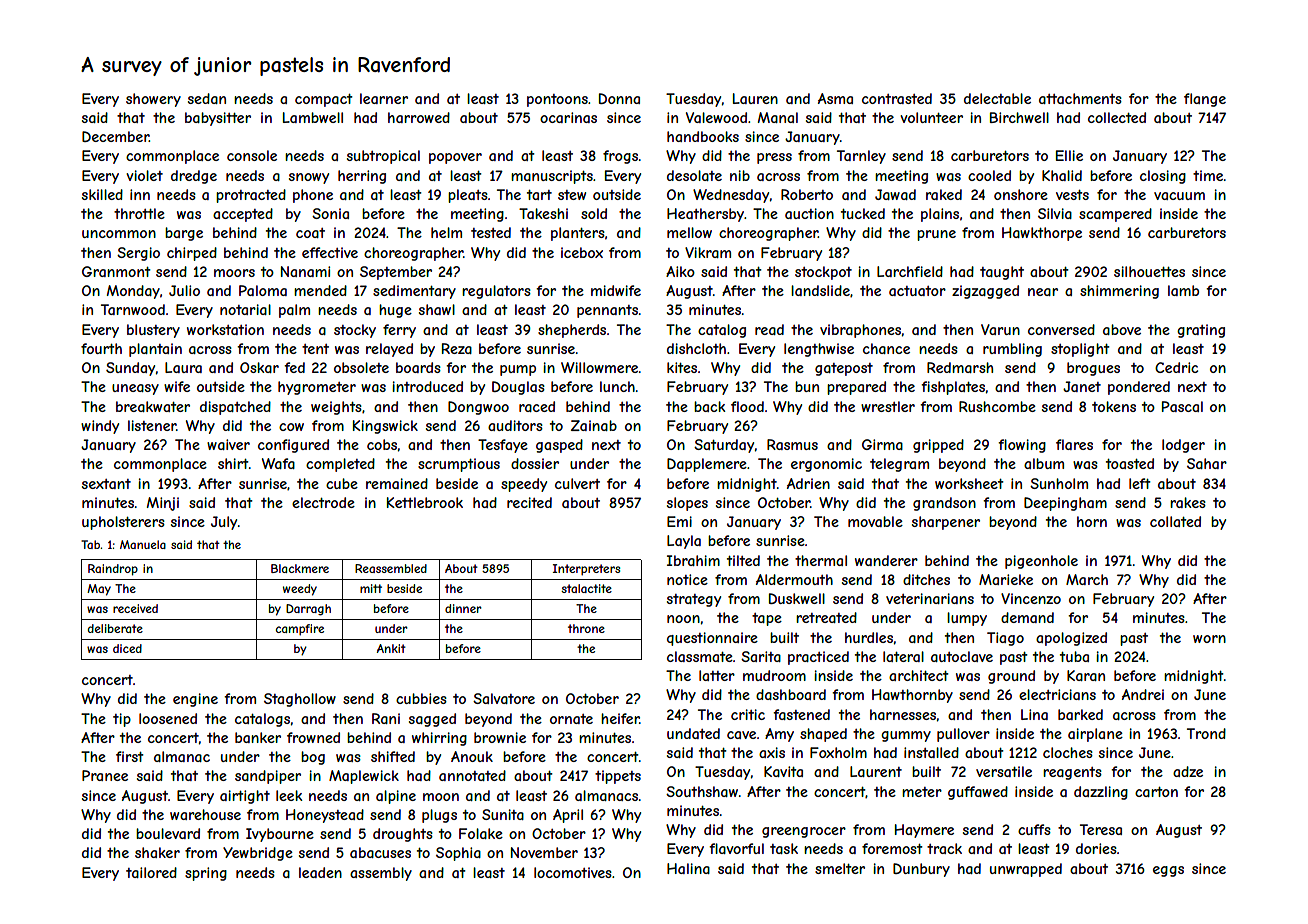  I want to click on leek, so click(289, 795).
